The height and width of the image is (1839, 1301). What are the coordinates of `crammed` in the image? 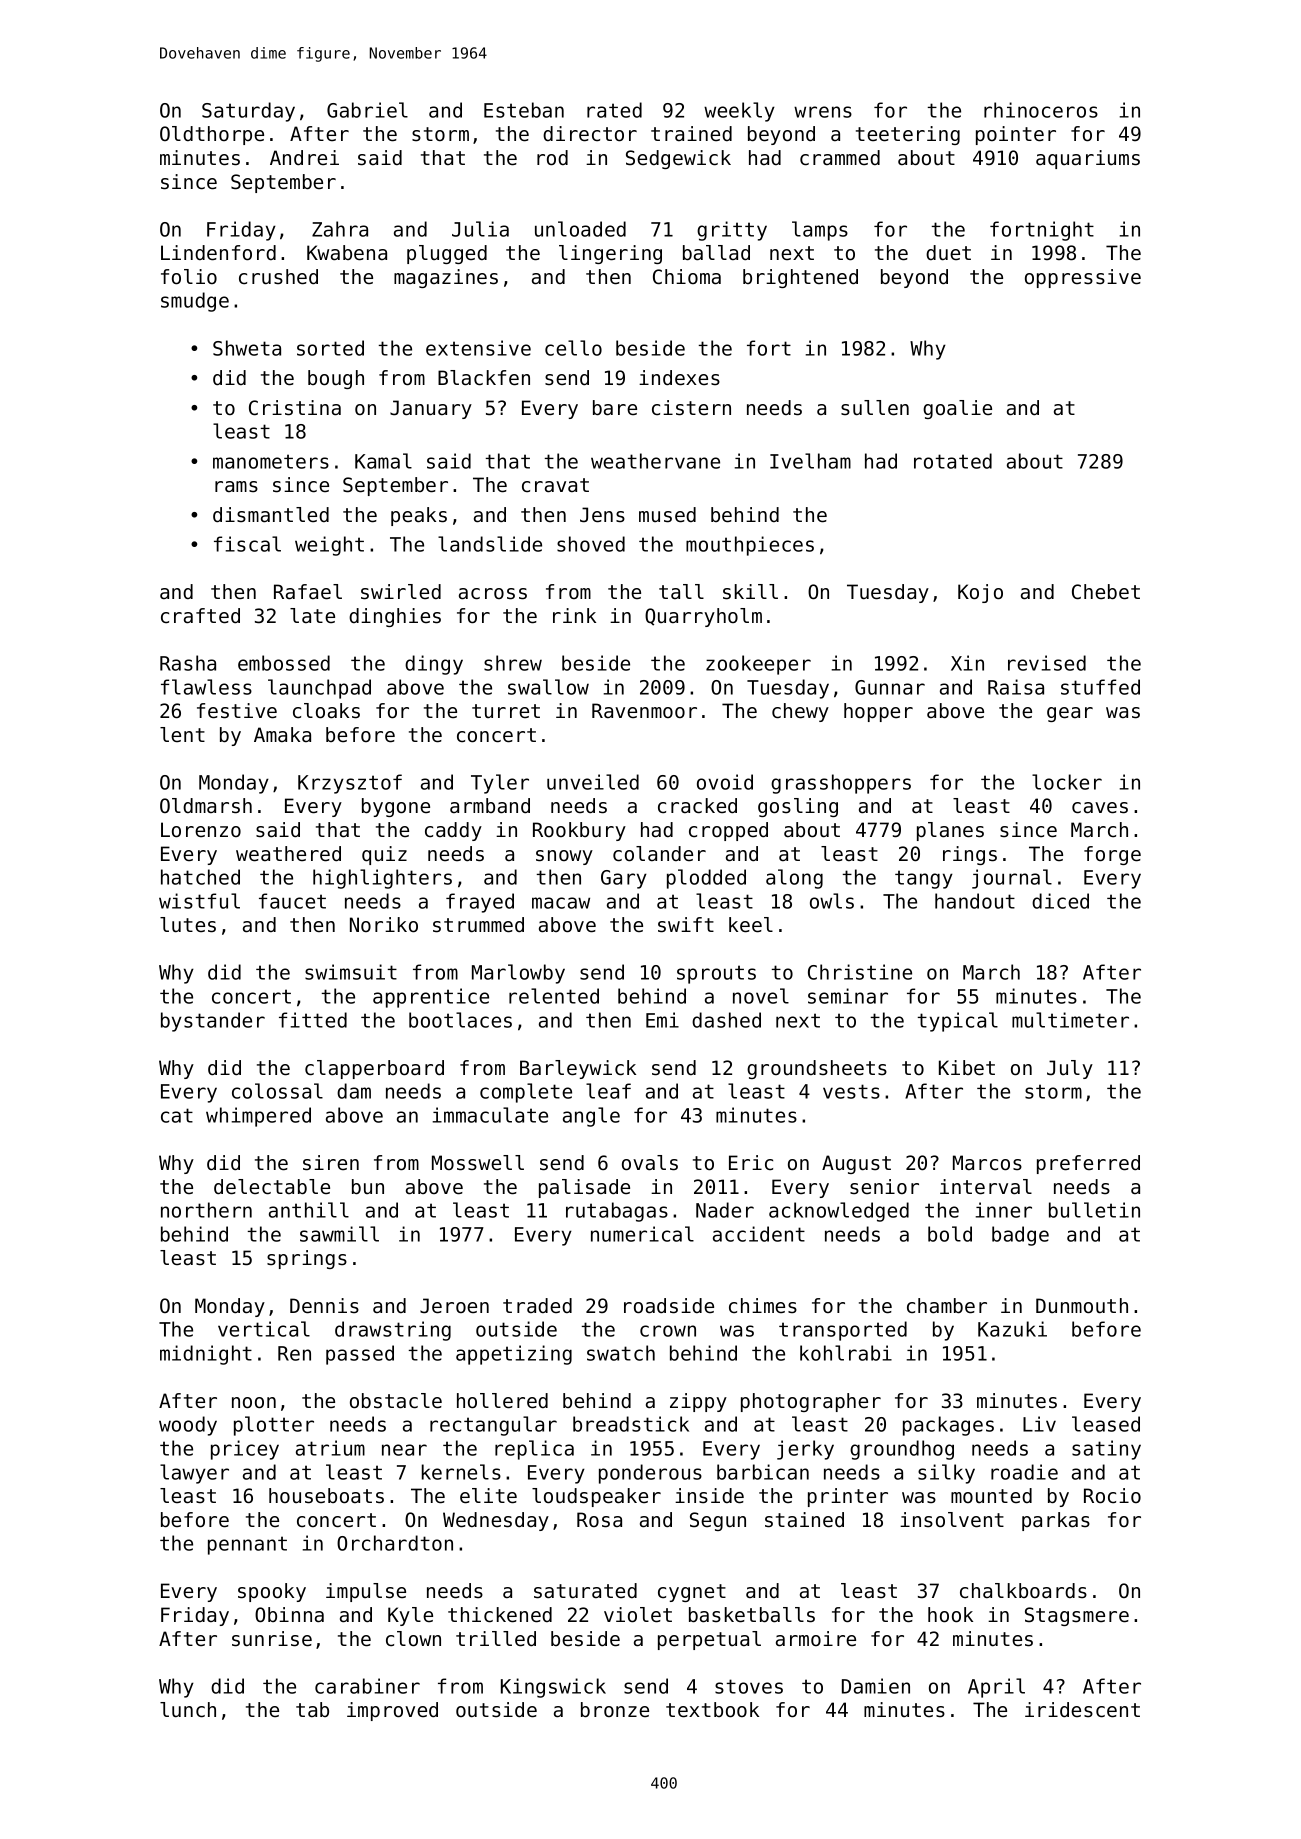 It's located at (840, 158).
